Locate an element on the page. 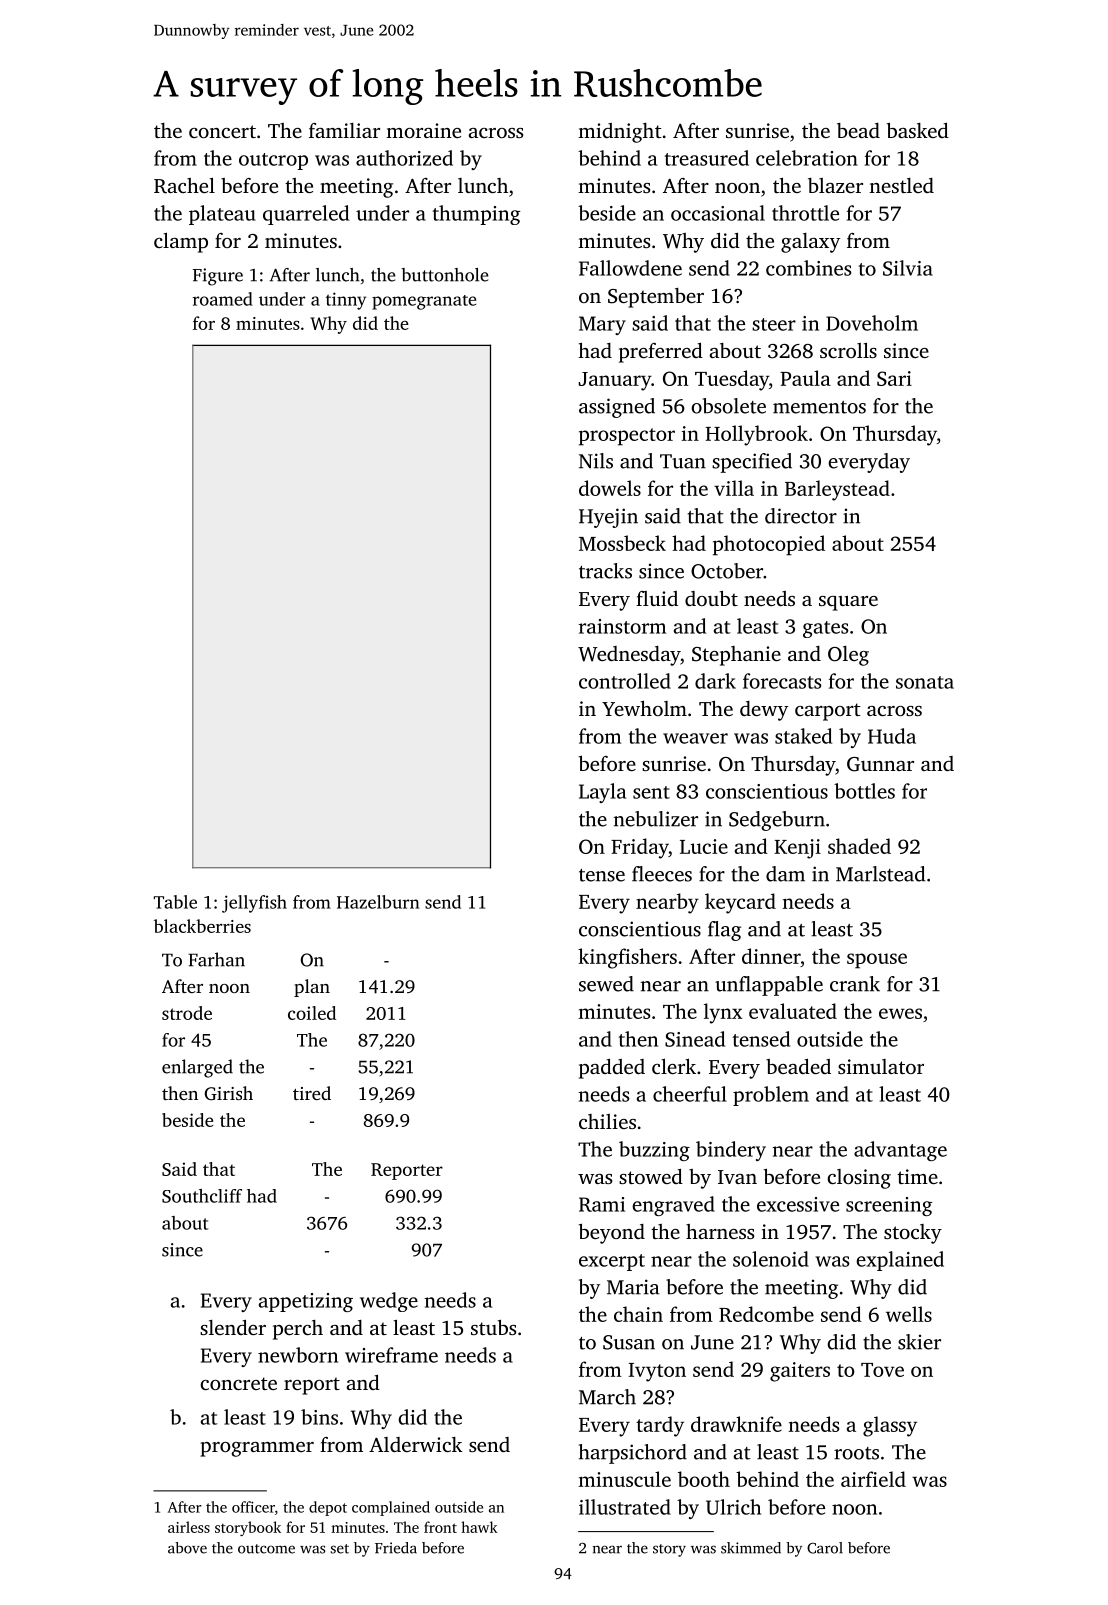 This document has width=1108, height=1605. outcrop is located at coordinates (273, 161).
